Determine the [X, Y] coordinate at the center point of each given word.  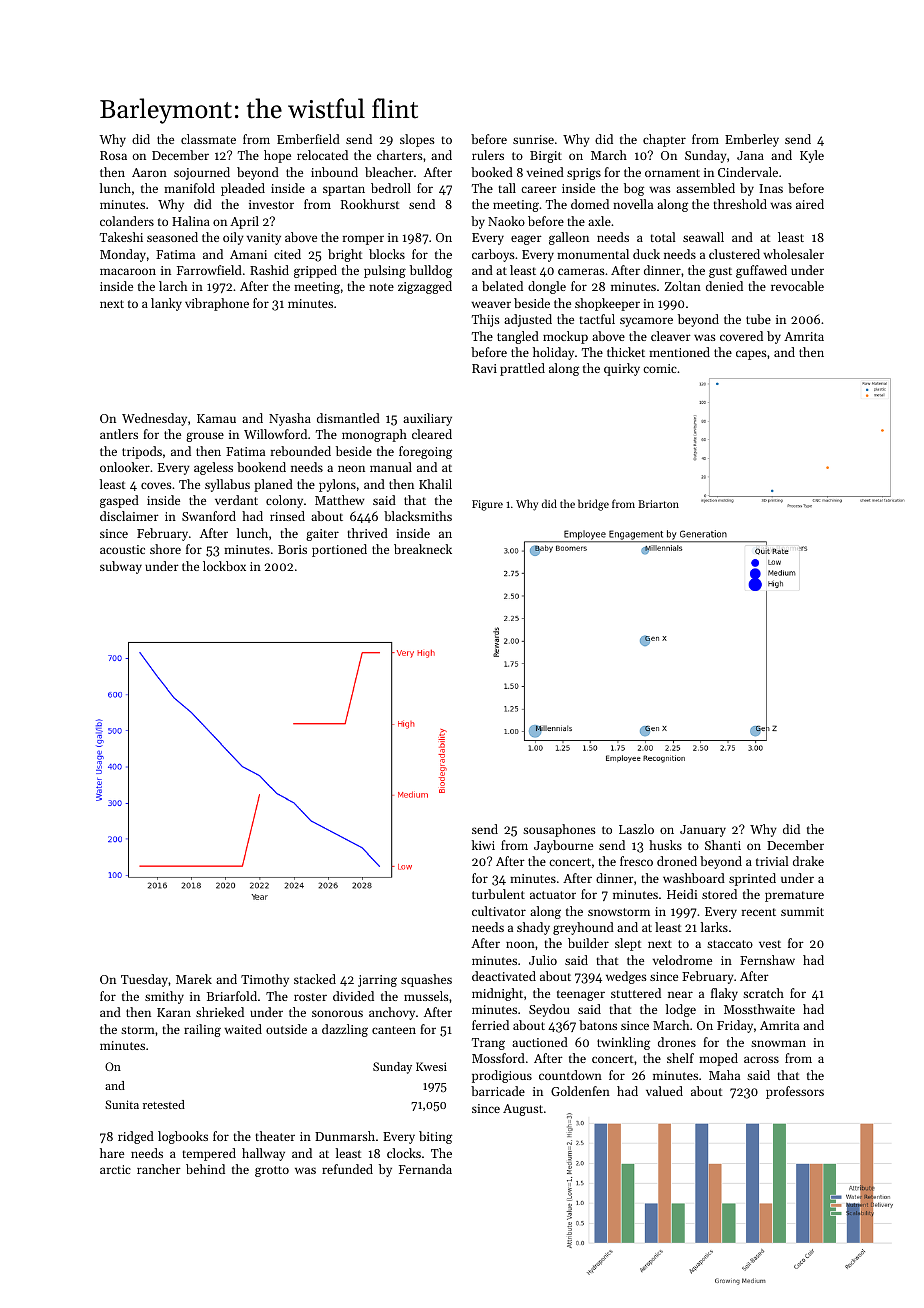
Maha [724, 1075]
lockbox [224, 566]
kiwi [483, 845]
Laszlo [636, 829]
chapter [664, 140]
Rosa [113, 155]
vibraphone [217, 304]
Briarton [658, 504]
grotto [272, 1171]
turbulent [498, 894]
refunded [347, 1169]
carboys [493, 255]
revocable [797, 286]
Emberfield [308, 139]
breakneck [423, 549]
